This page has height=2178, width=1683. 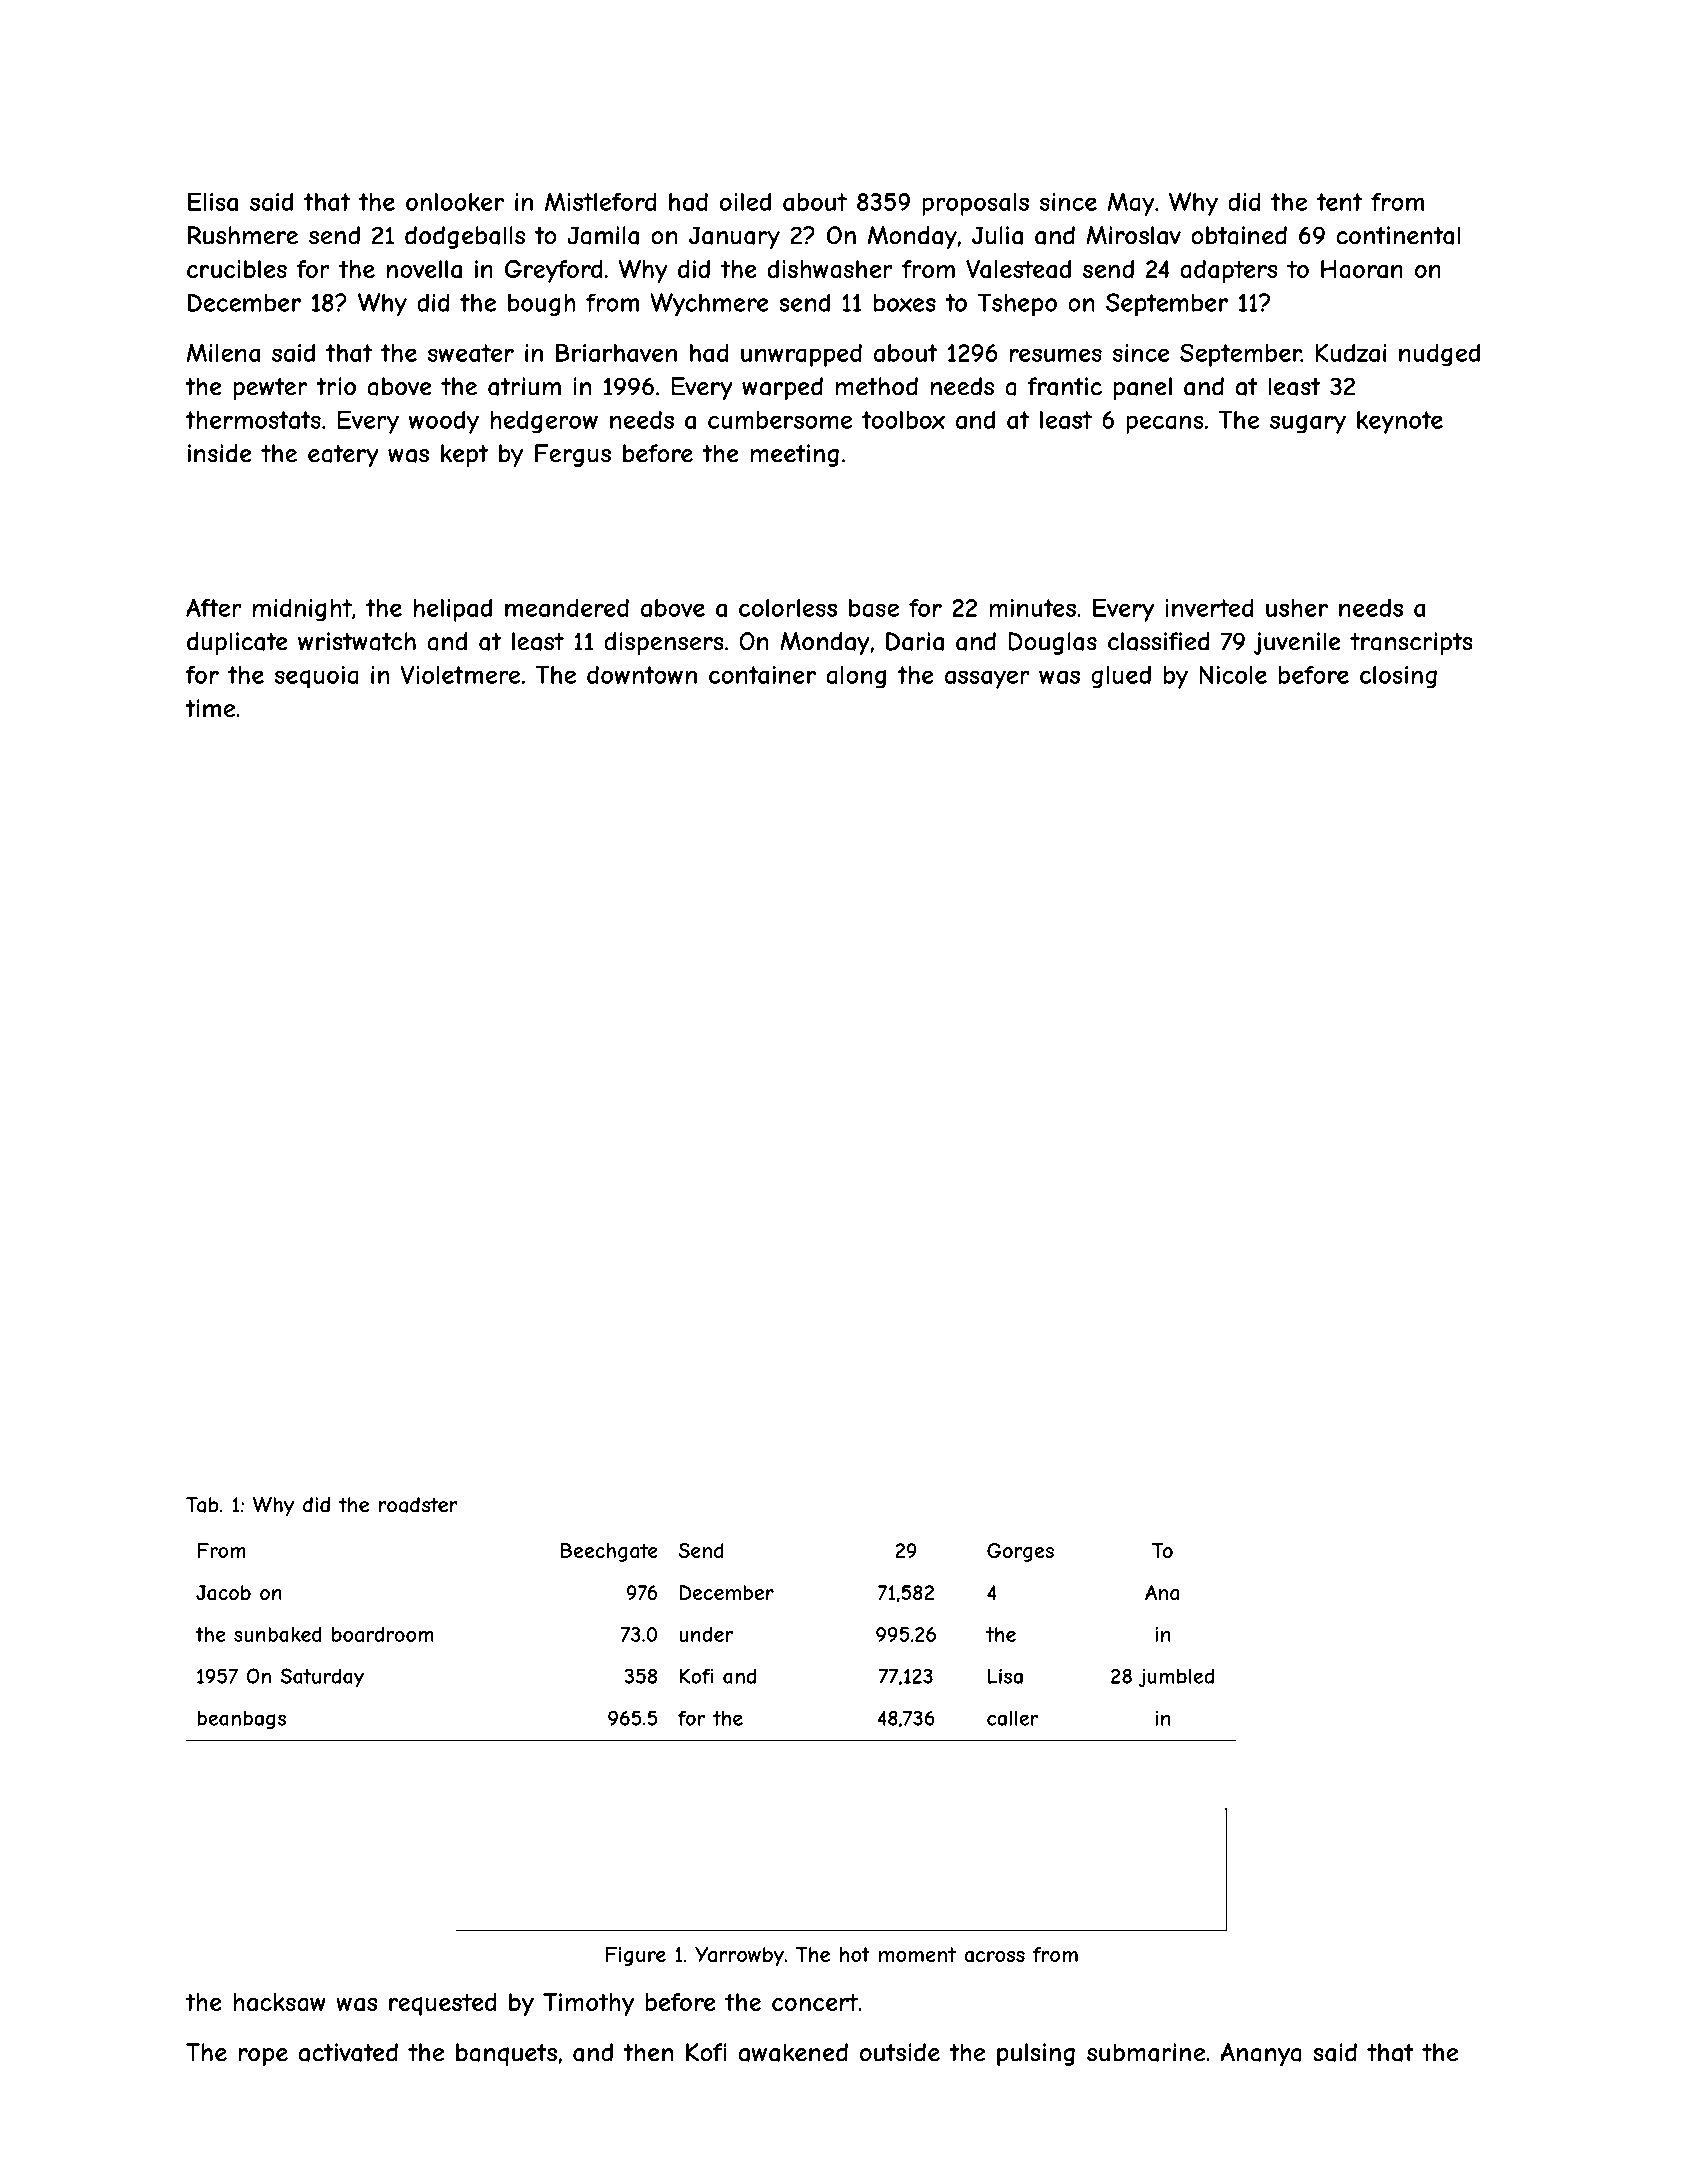 What do you see at coordinates (544, 422) in the page?
I see `hedgerow` at bounding box center [544, 422].
